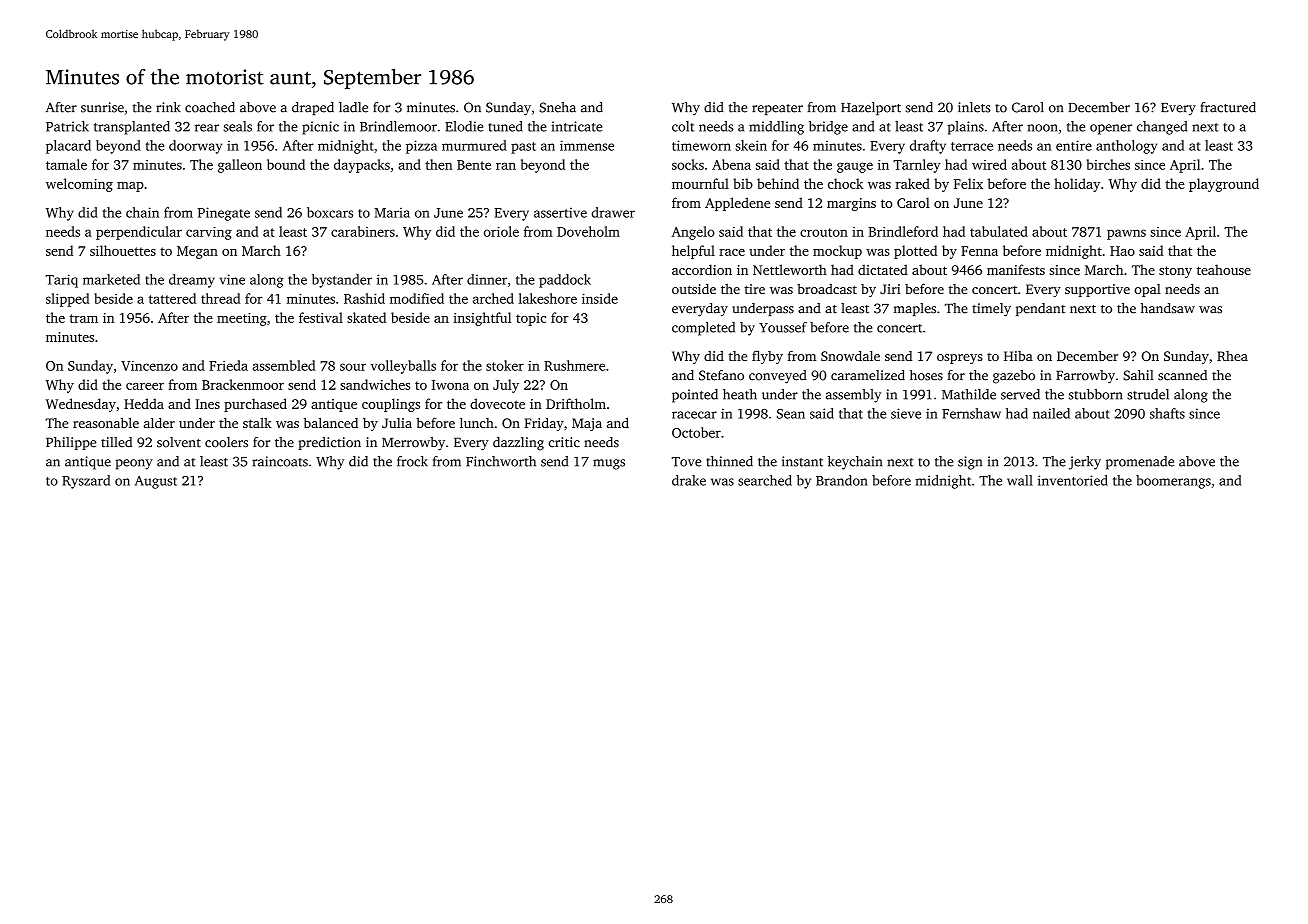  I want to click on supportive, so click(1097, 290).
